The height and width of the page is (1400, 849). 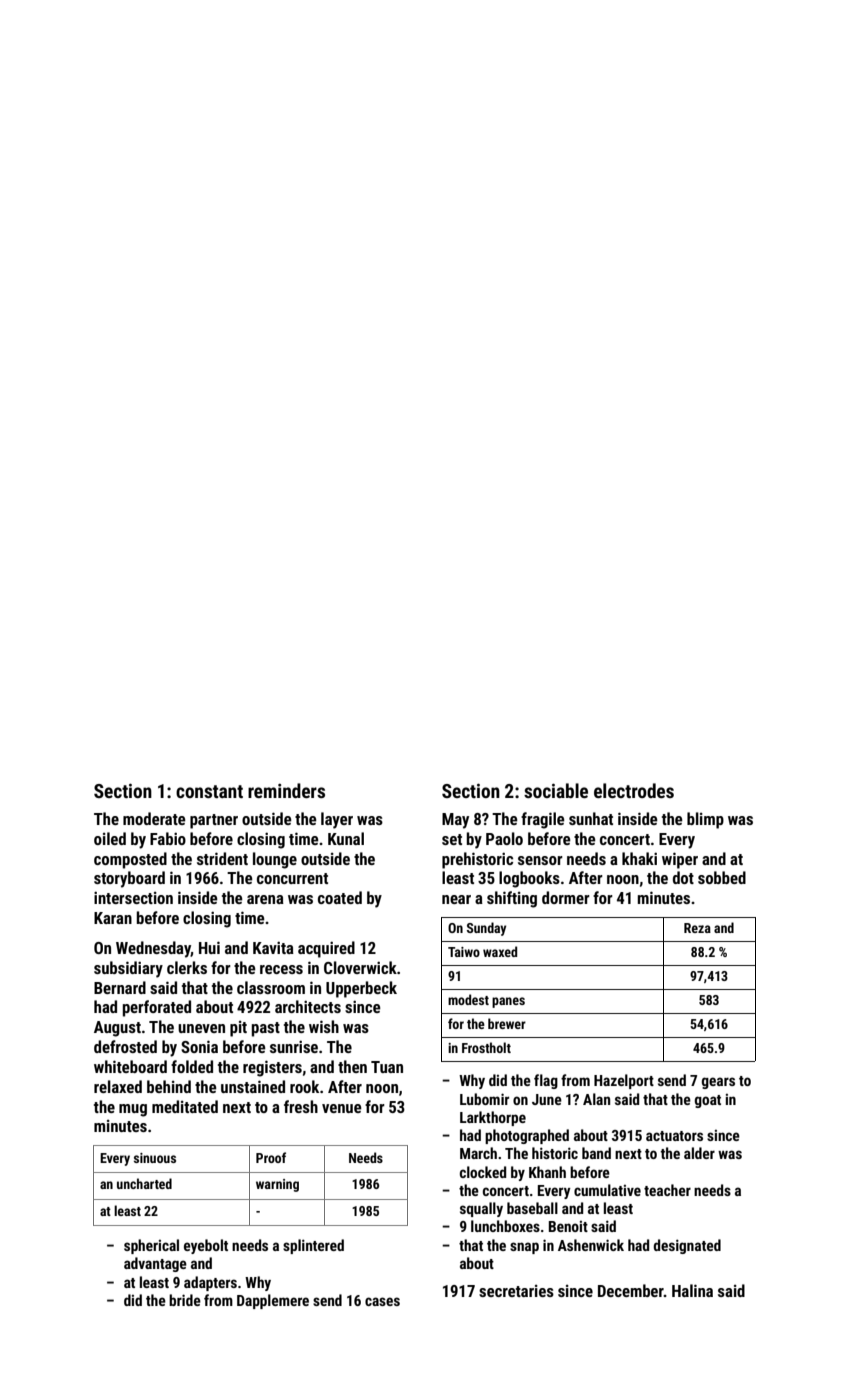 I want to click on reminders, so click(x=286, y=790).
